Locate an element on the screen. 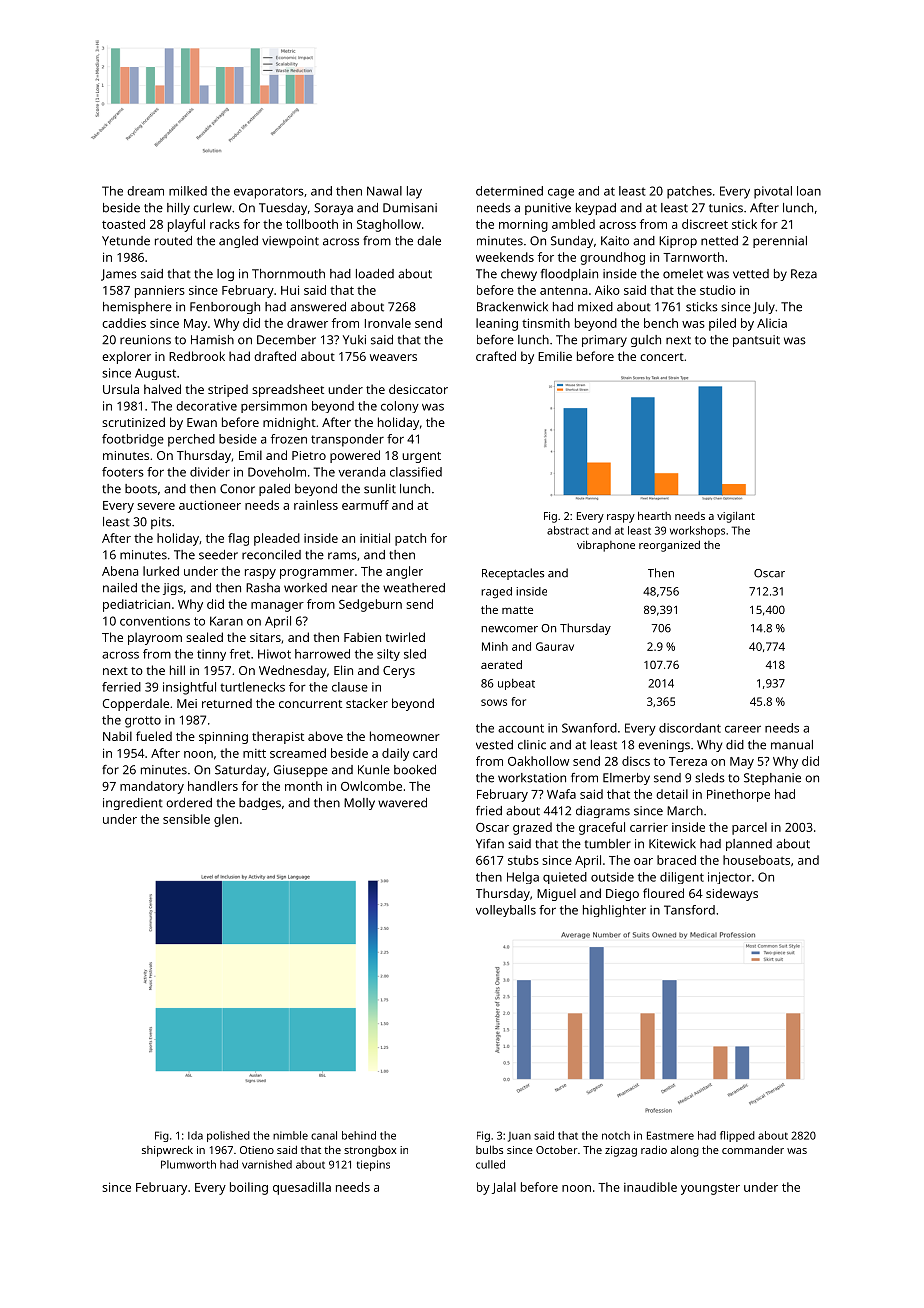  volleyballs is located at coordinates (506, 911).
